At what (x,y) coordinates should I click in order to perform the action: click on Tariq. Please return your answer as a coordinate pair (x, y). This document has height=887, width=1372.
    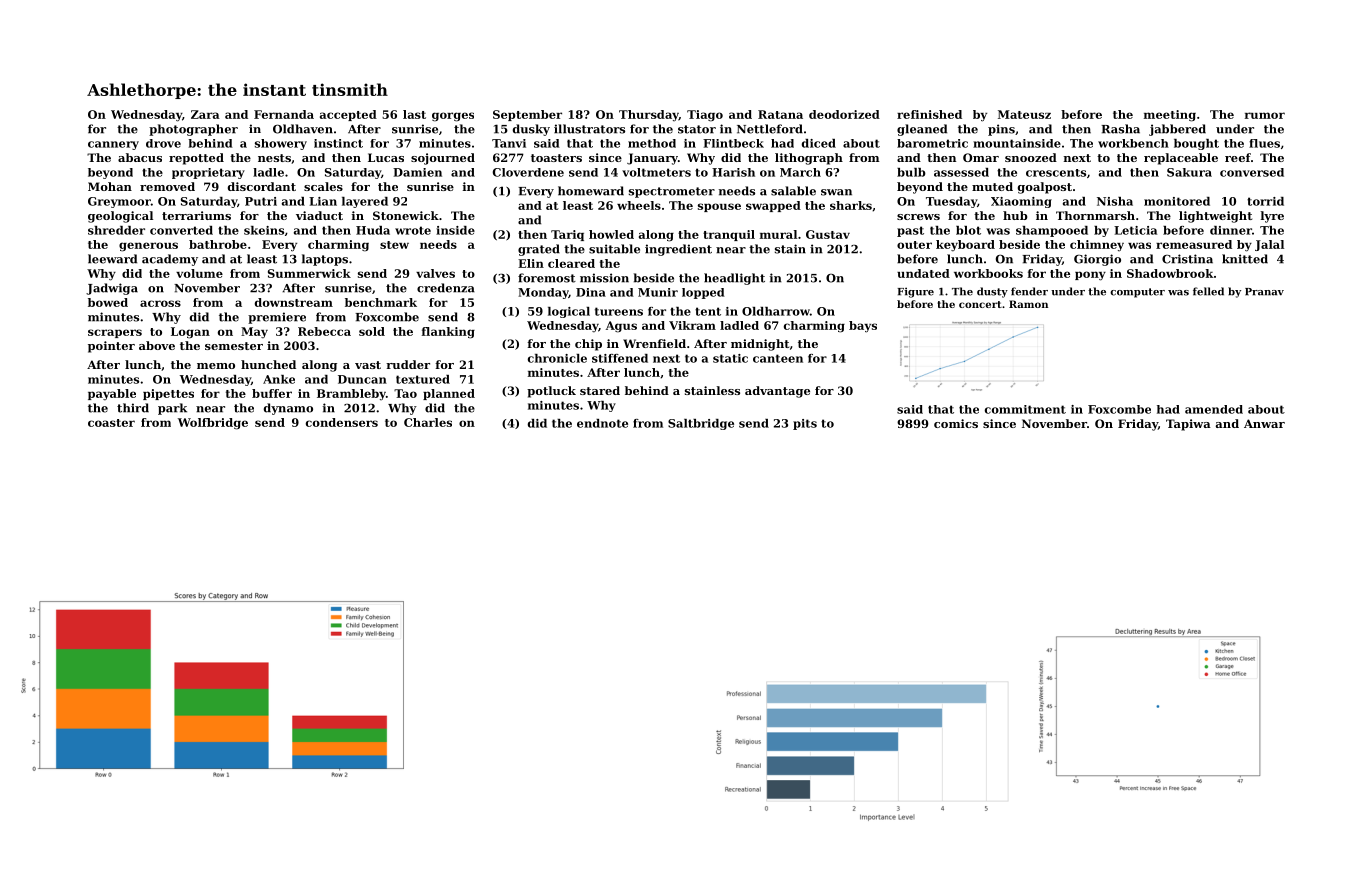
    Looking at the image, I should click on (567, 235).
